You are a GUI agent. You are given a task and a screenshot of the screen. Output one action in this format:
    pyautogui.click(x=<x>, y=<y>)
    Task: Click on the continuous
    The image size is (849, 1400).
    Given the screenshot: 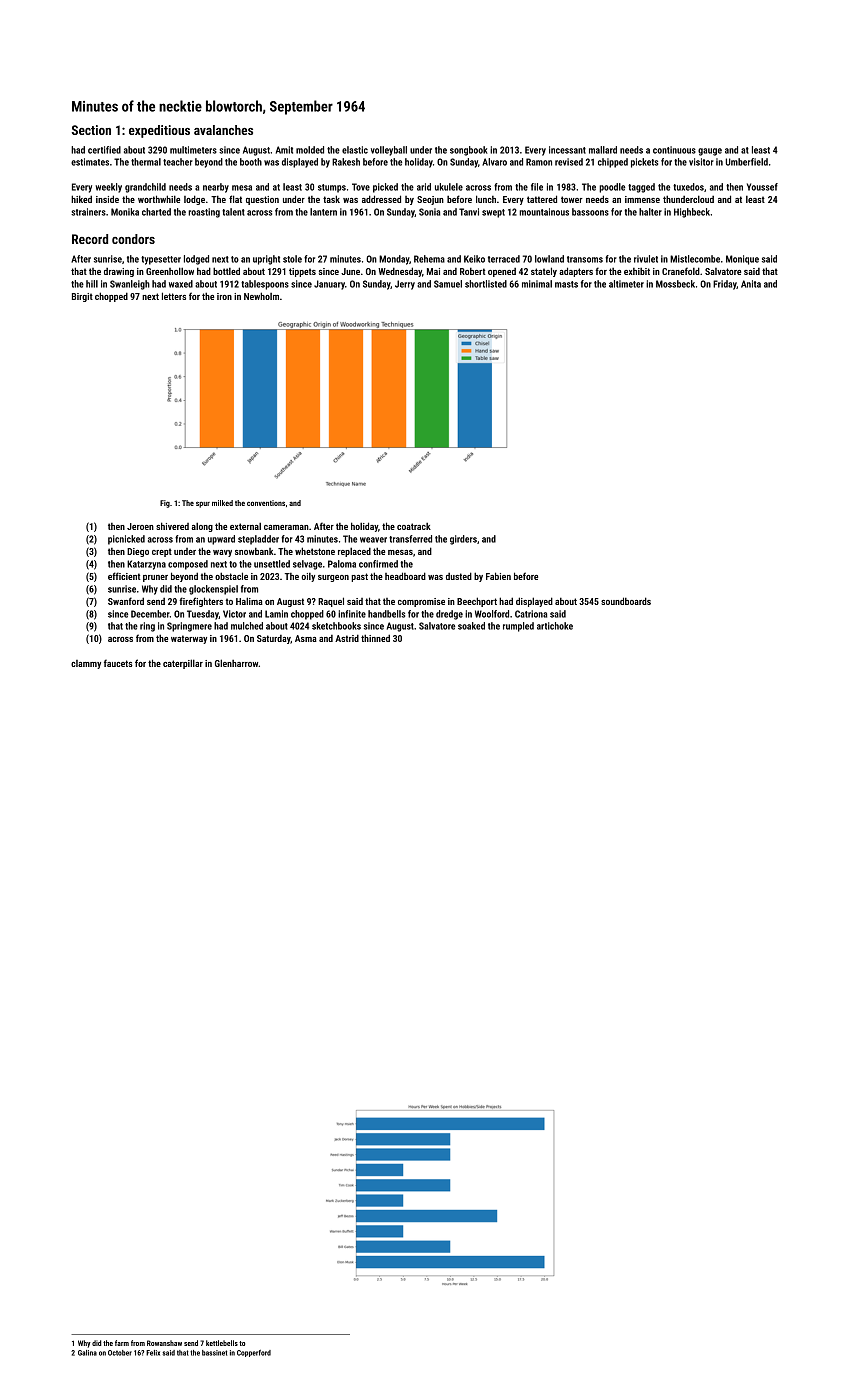 What is the action you would take?
    pyautogui.click(x=674, y=150)
